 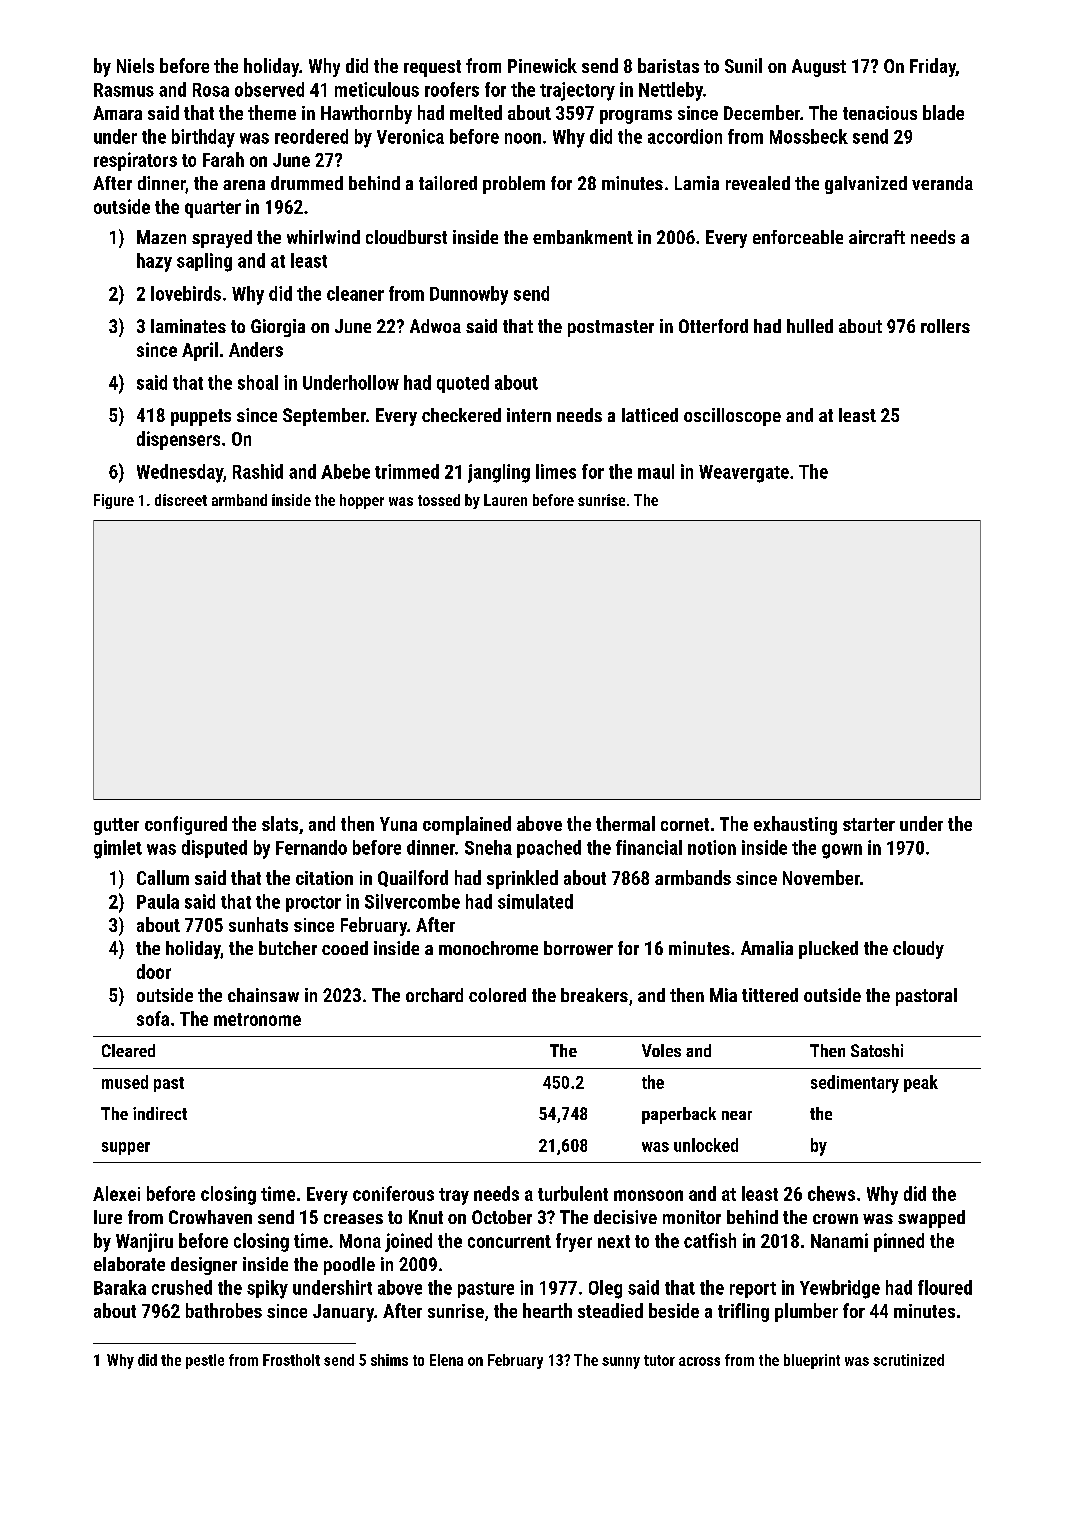 I want to click on complained, so click(x=467, y=825).
